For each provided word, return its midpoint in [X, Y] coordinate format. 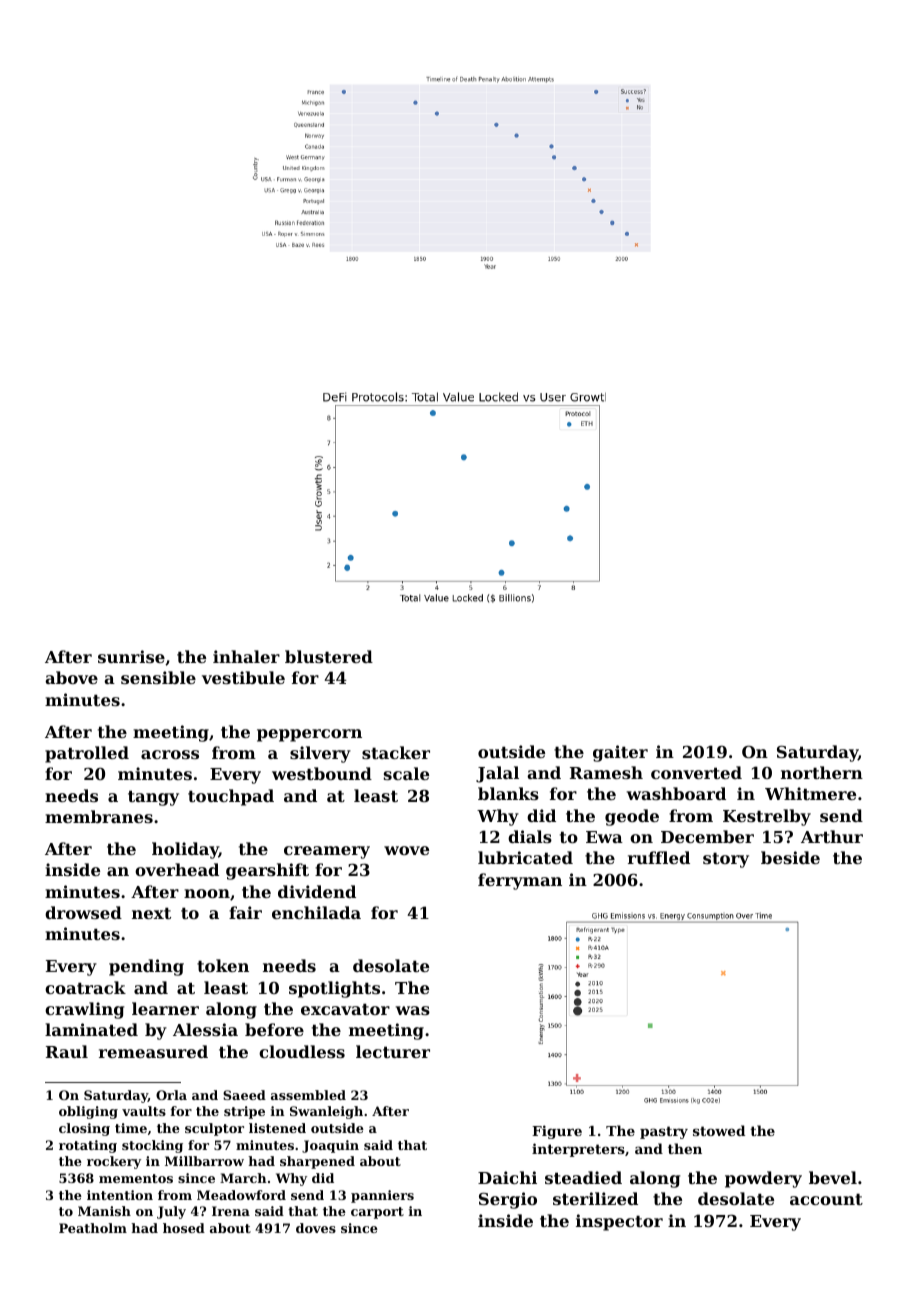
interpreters [578, 1150]
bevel [833, 1177]
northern [822, 772]
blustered [329, 656]
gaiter [620, 753]
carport [377, 1213]
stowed [719, 1130]
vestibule [243, 677]
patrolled [87, 754]
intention [120, 1195]
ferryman [520, 881]
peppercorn [309, 735]
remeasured [153, 1051]
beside [790, 857]
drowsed [83, 912]
